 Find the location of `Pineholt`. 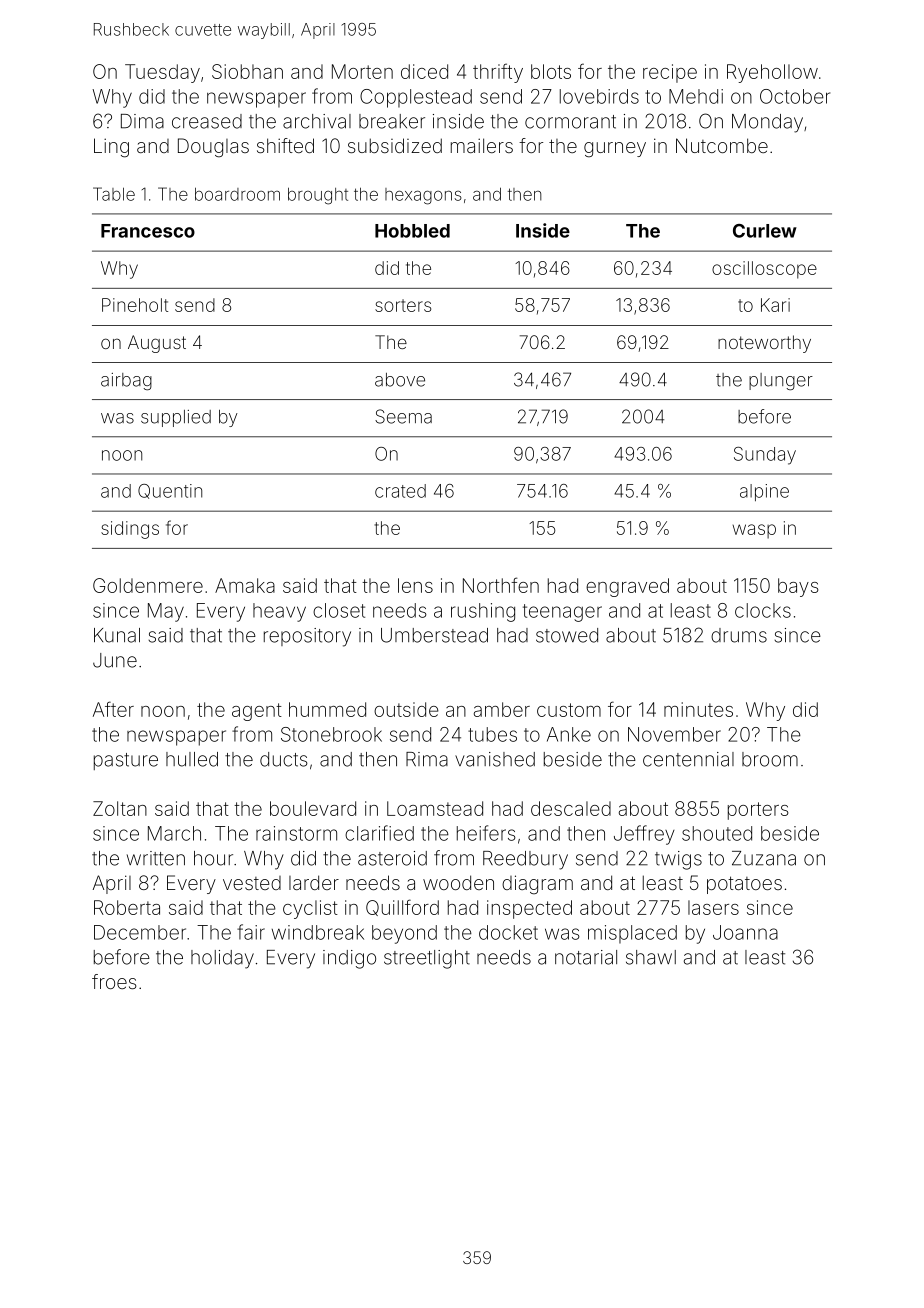

Pineholt is located at coordinates (135, 305).
